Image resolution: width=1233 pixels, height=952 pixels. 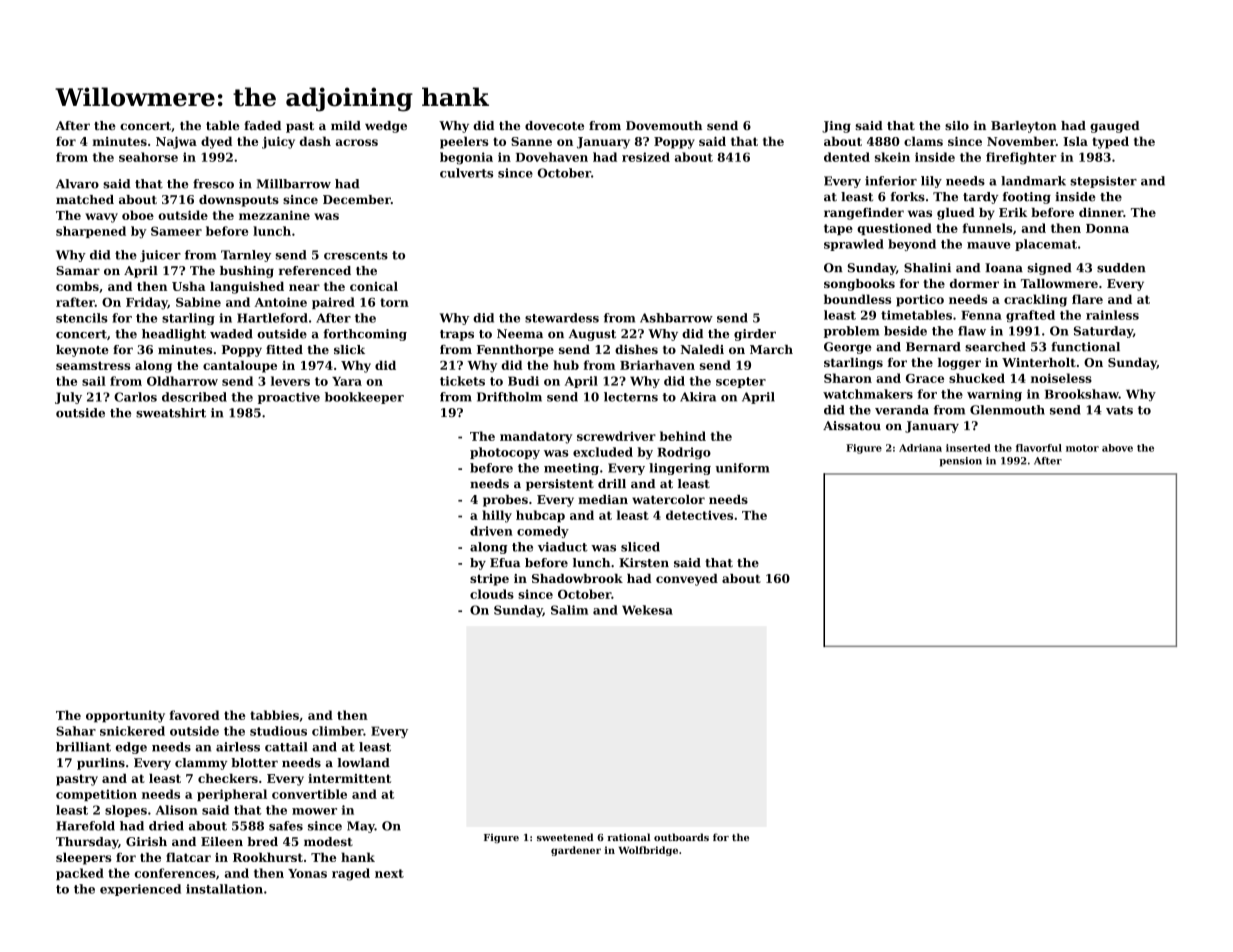 What do you see at coordinates (140, 890) in the screenshot?
I see `experienced` at bounding box center [140, 890].
